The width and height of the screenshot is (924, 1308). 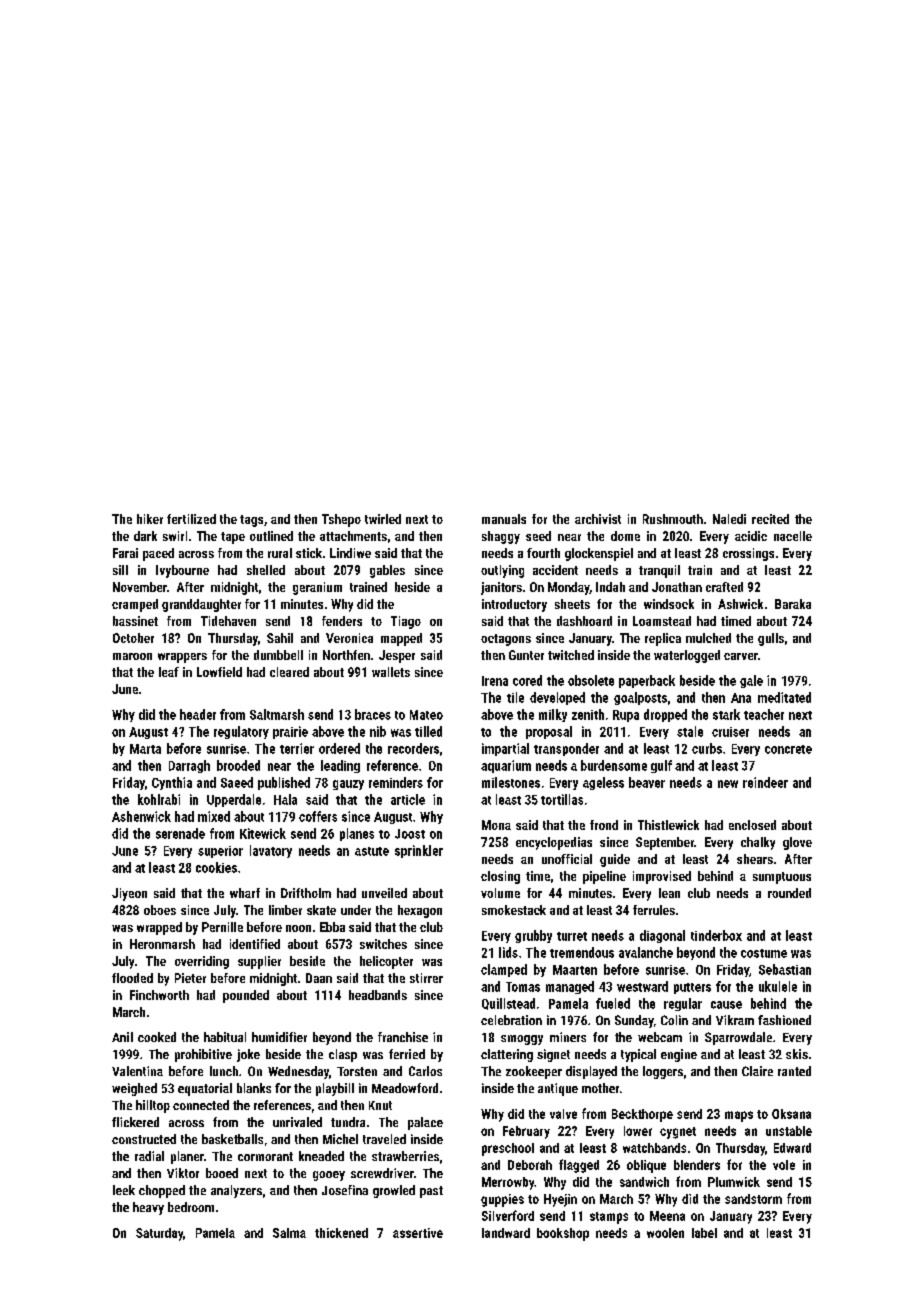 What do you see at coordinates (150, 519) in the screenshot?
I see `hiker` at bounding box center [150, 519].
